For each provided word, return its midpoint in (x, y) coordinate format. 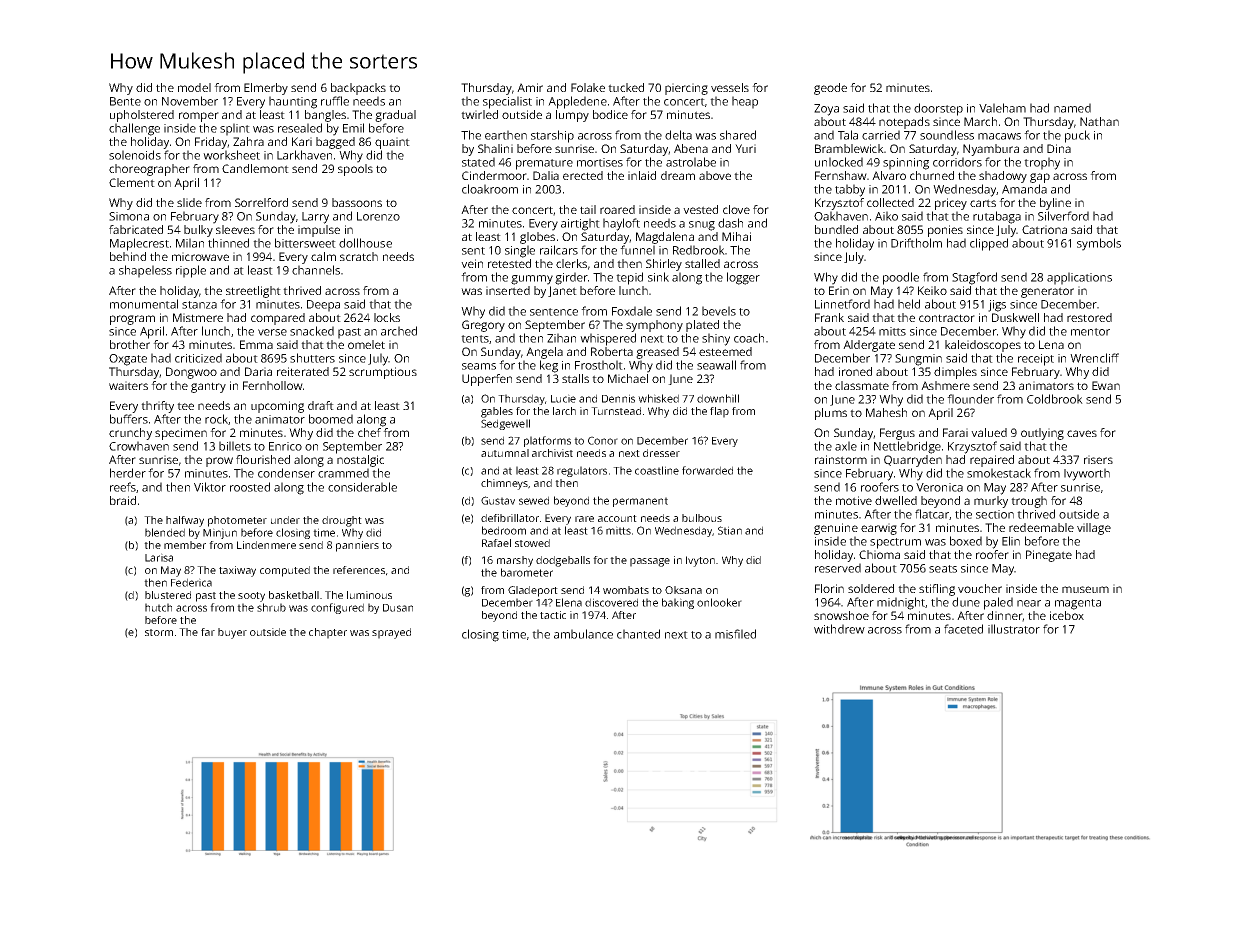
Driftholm (916, 243)
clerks (571, 263)
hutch (158, 607)
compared (278, 319)
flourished (263, 459)
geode (830, 89)
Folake (588, 87)
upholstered (142, 116)
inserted (508, 290)
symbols (1099, 244)
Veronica (939, 487)
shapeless (145, 271)
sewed (534, 500)
